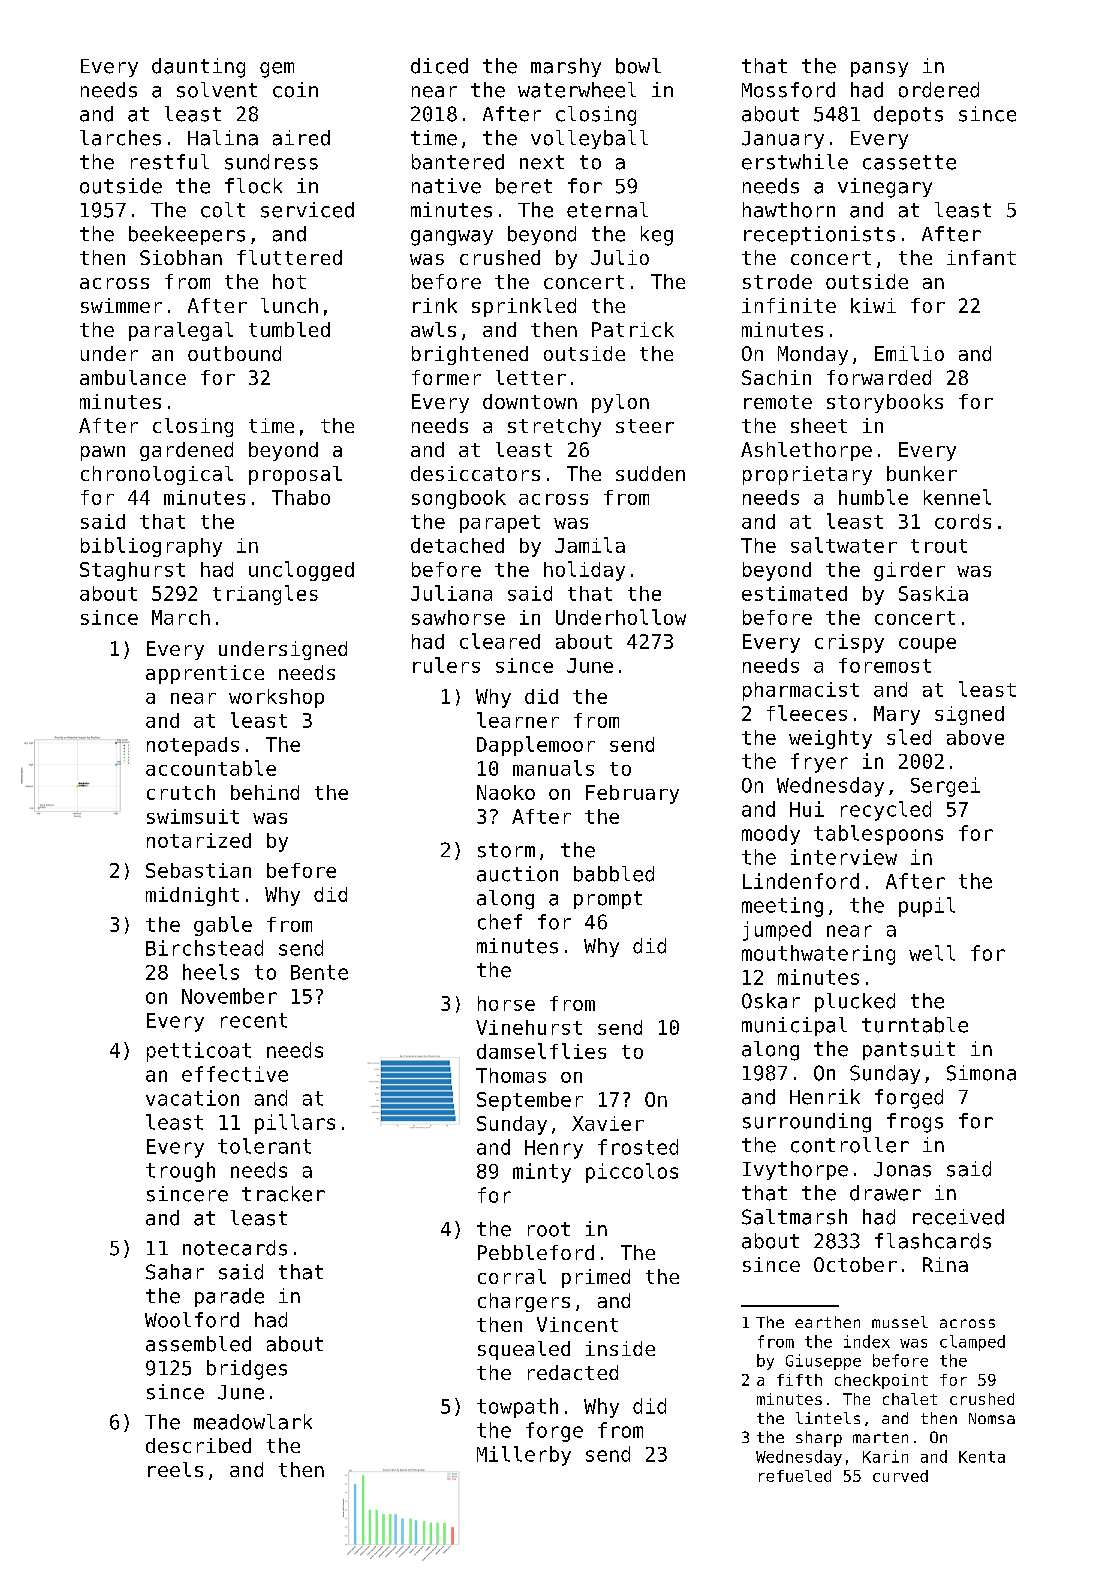  Describe the element at coordinates (253, 186) in the screenshot. I see `flock` at that location.
